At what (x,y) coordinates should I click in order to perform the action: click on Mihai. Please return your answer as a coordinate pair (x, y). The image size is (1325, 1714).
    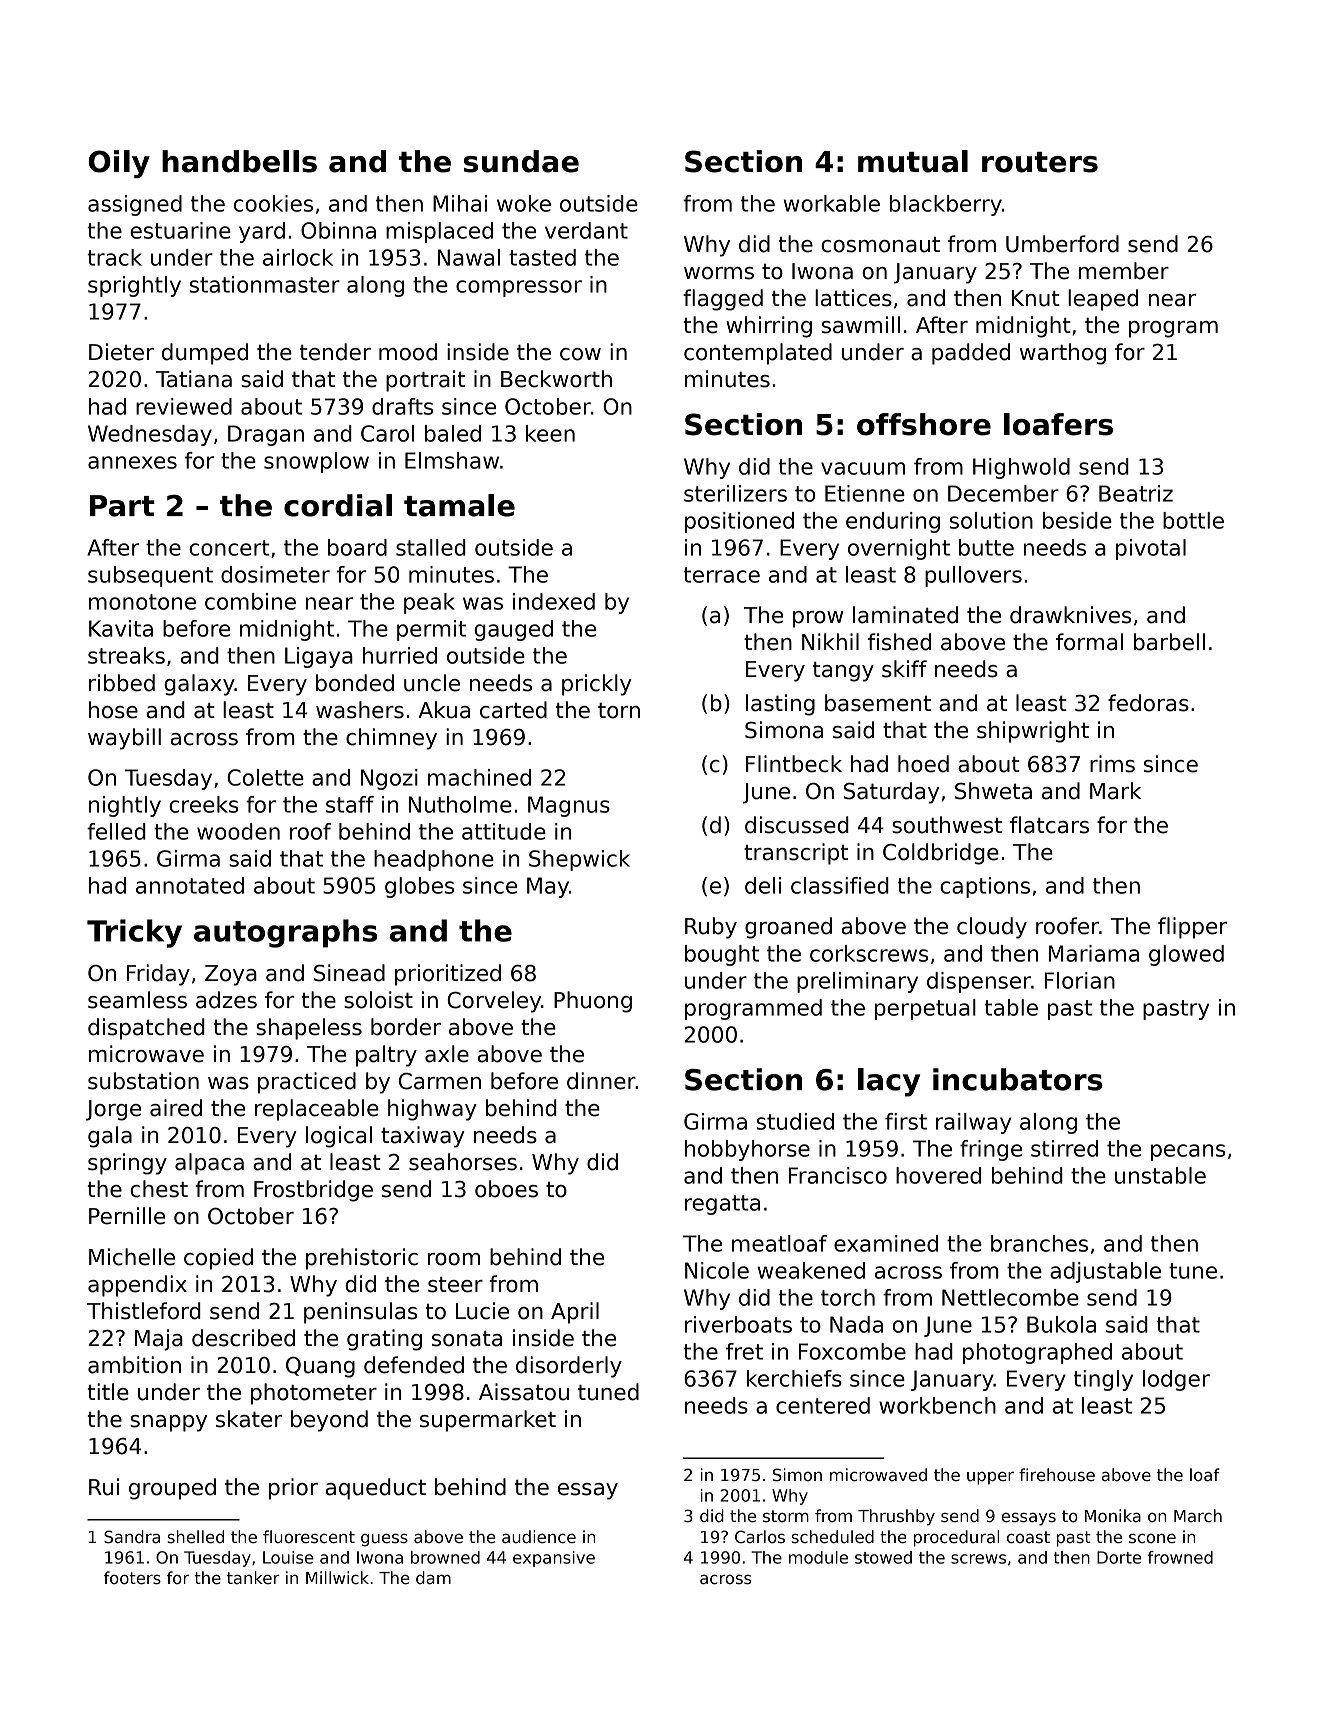
    Looking at the image, I should click on (460, 203).
